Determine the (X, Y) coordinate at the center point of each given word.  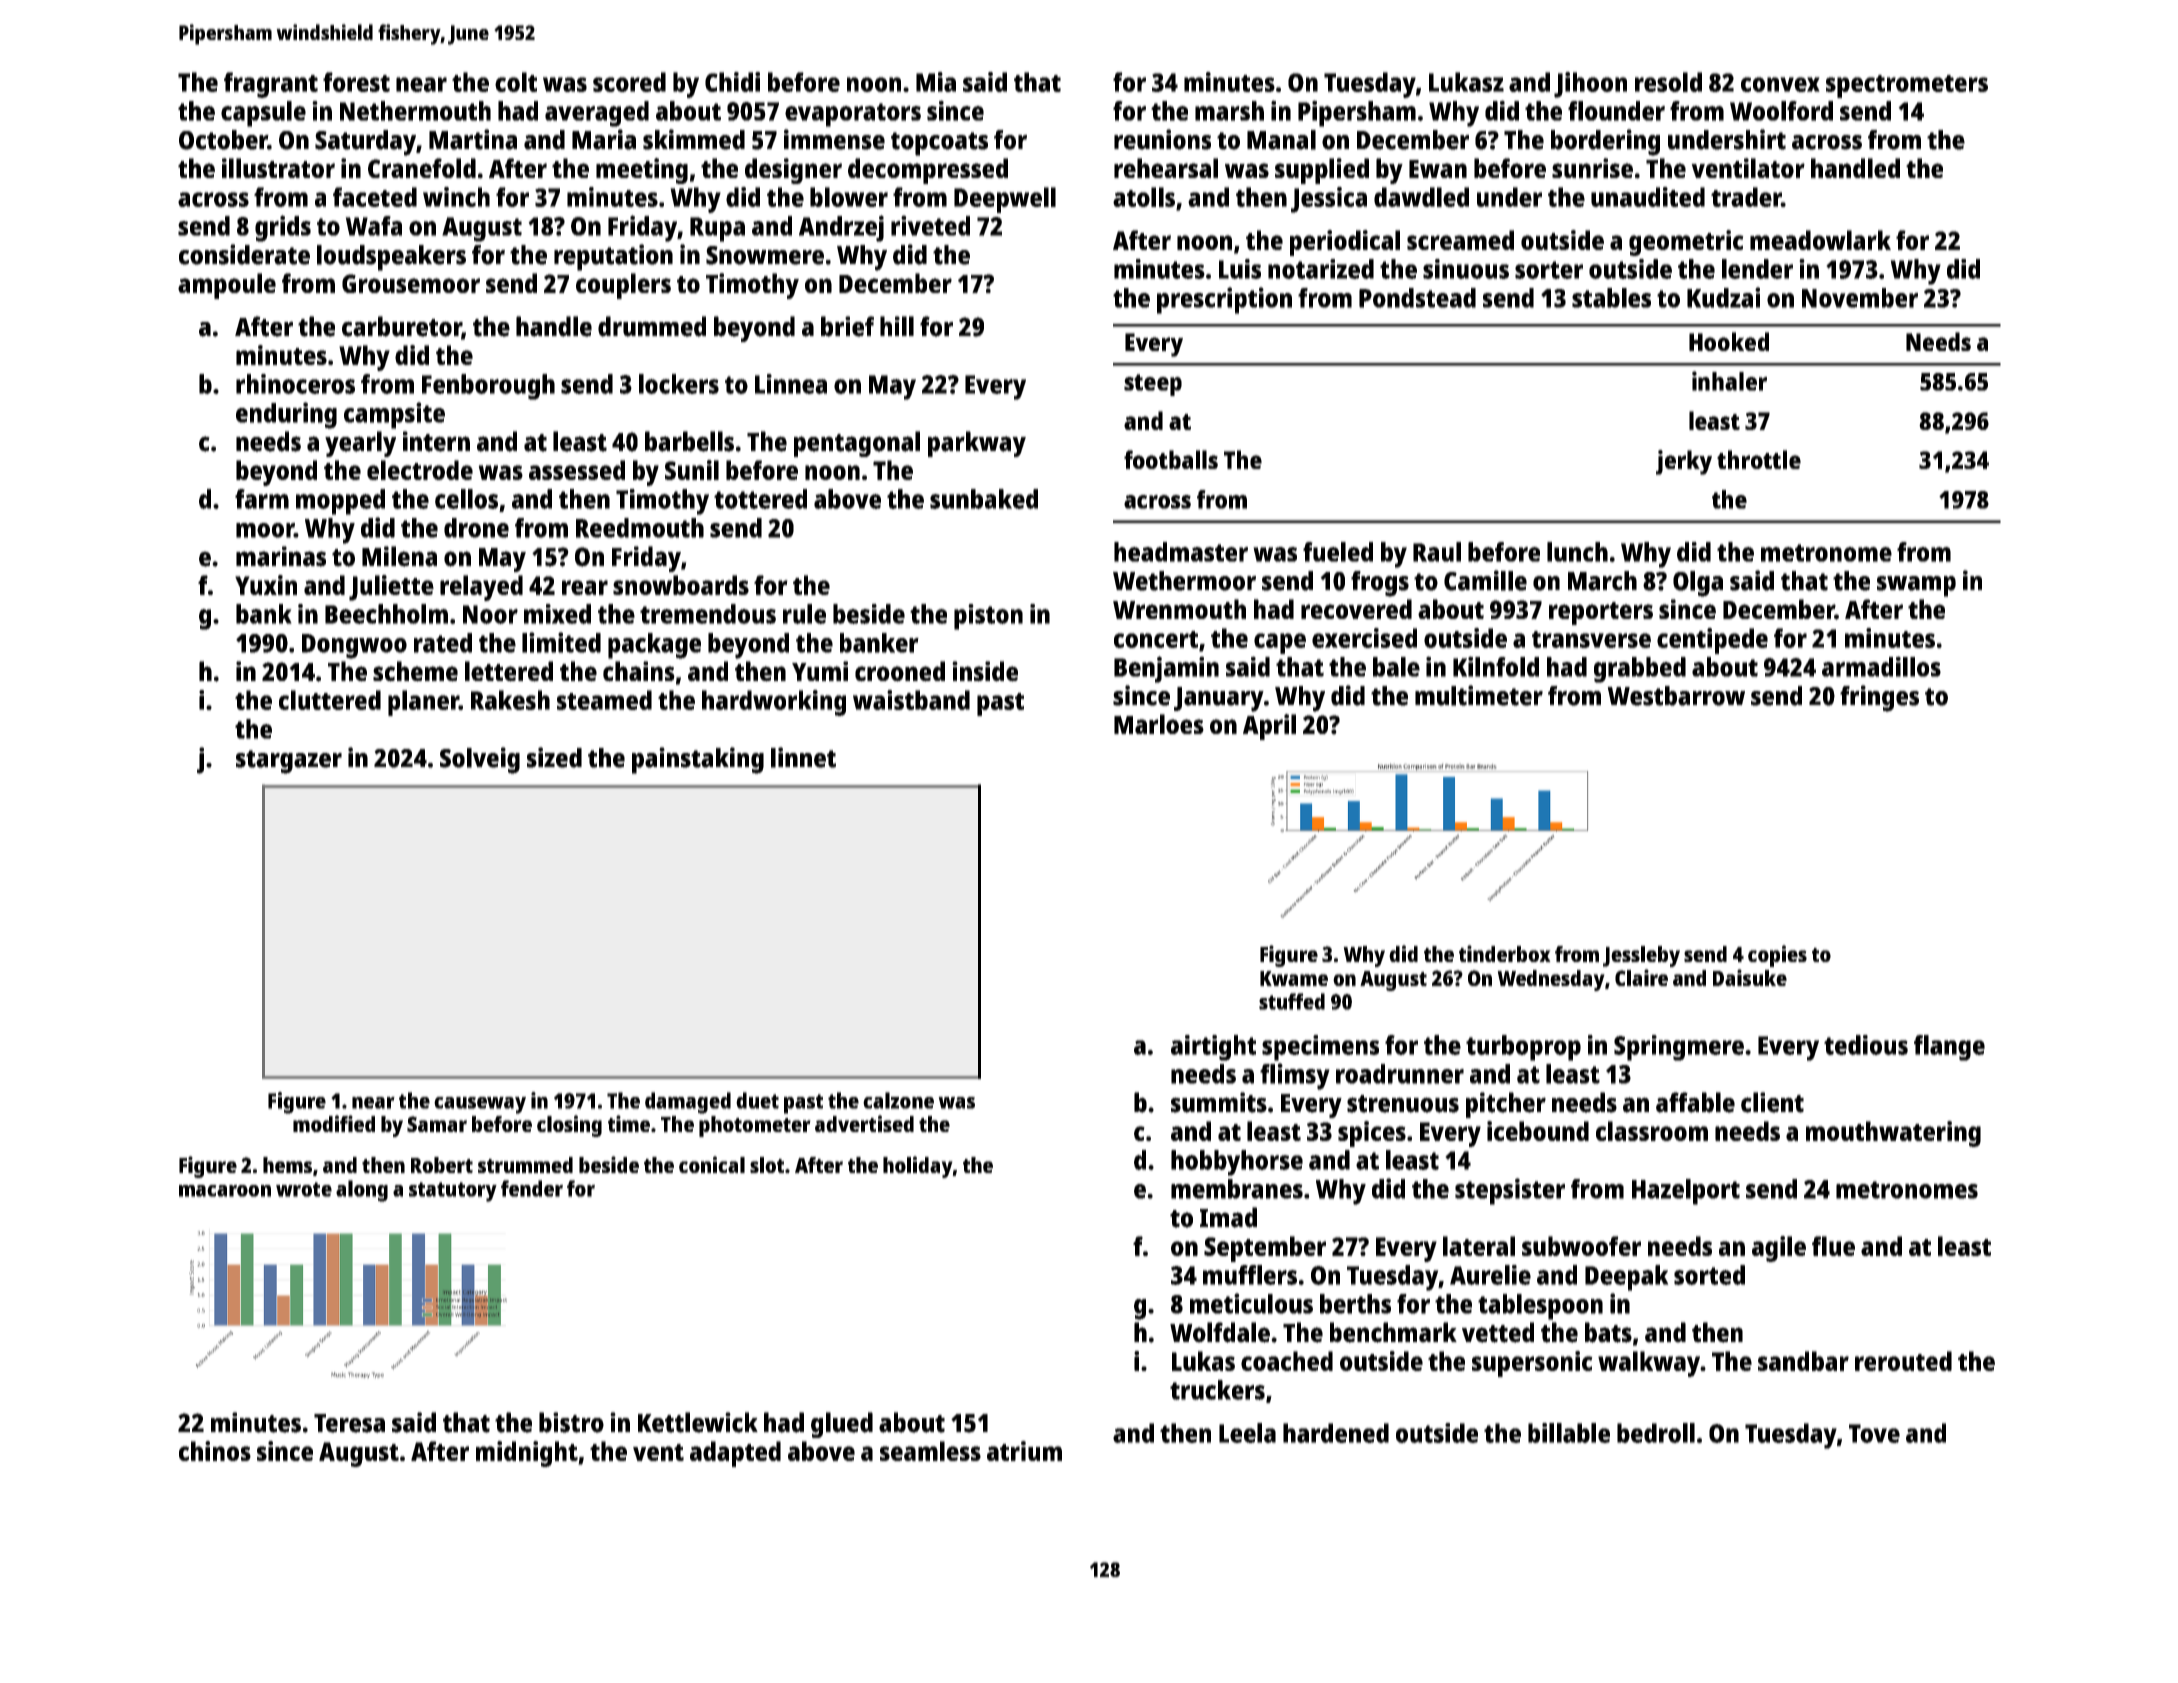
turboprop (1523, 1048)
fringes (1879, 698)
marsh (1229, 111)
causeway (480, 1105)
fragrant (271, 85)
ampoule (227, 286)
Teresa (349, 1423)
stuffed (1292, 1001)
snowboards (681, 585)
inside (985, 671)
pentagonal (857, 444)
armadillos (1881, 666)
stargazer (289, 762)
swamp (1916, 586)
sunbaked (984, 499)
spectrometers (1907, 86)
